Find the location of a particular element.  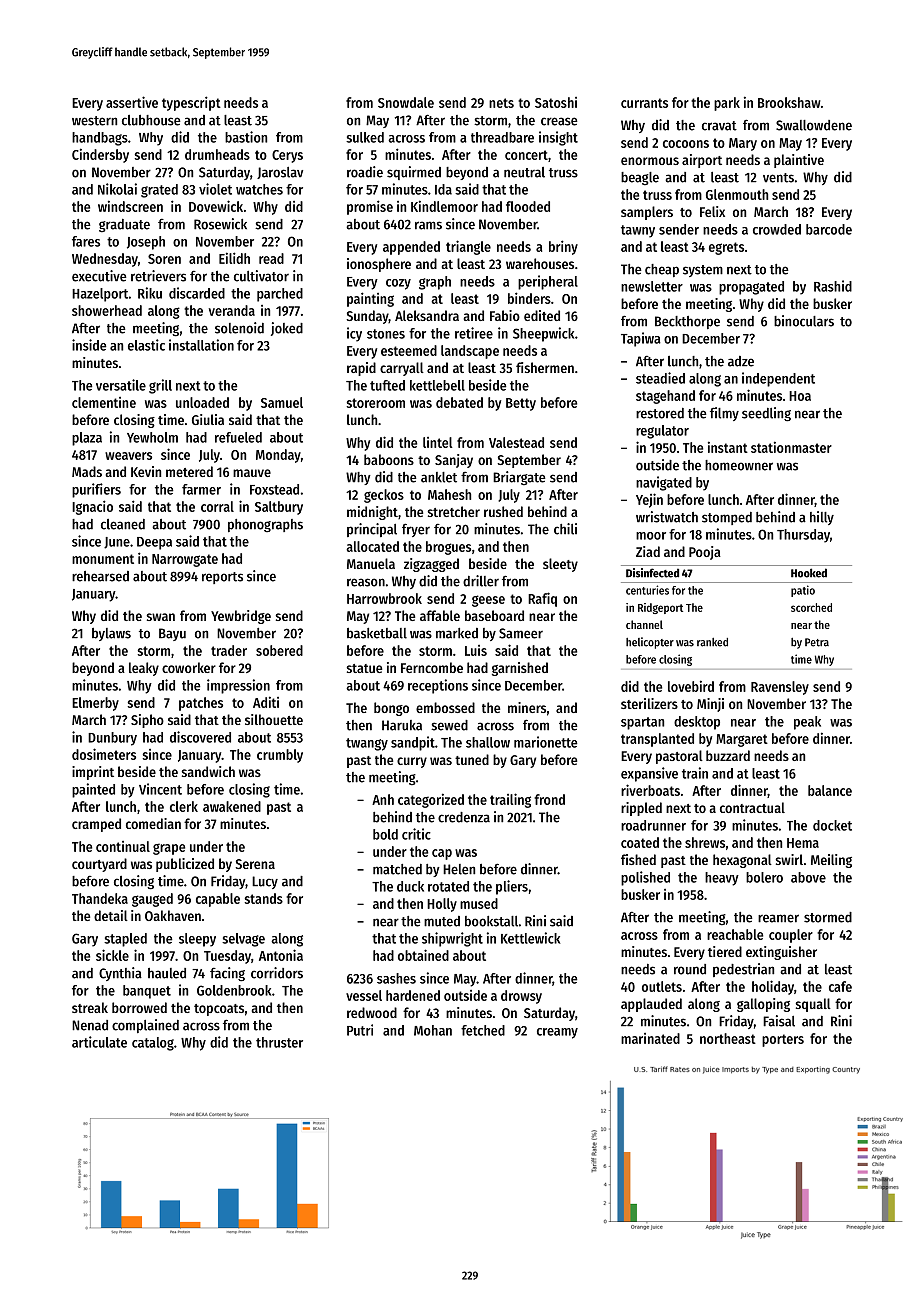

stationmaster is located at coordinates (791, 447).
